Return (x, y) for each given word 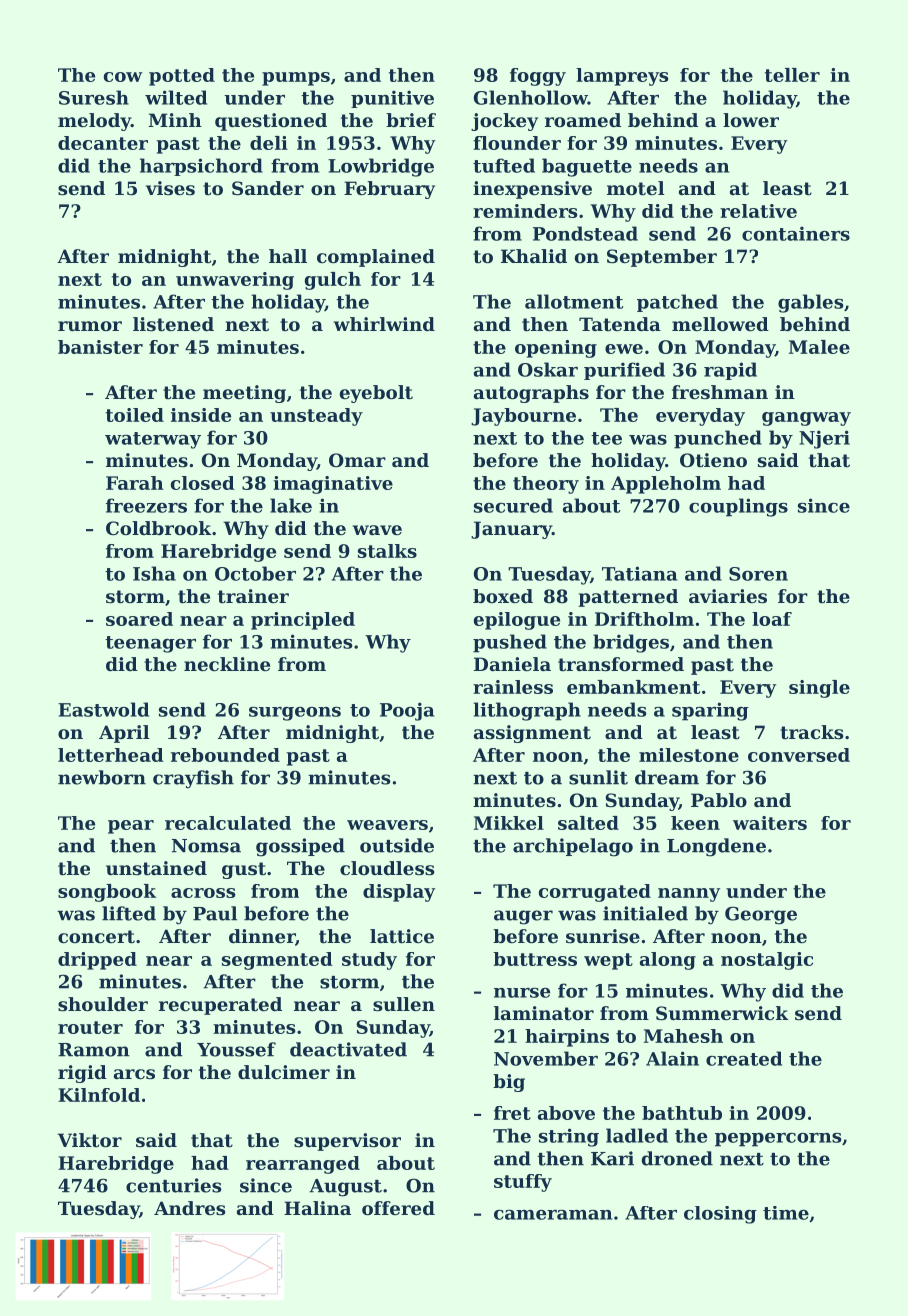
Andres (189, 1208)
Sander (268, 188)
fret (512, 1113)
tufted (504, 165)
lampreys (622, 77)
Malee (819, 347)
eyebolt (376, 394)
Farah (135, 483)
